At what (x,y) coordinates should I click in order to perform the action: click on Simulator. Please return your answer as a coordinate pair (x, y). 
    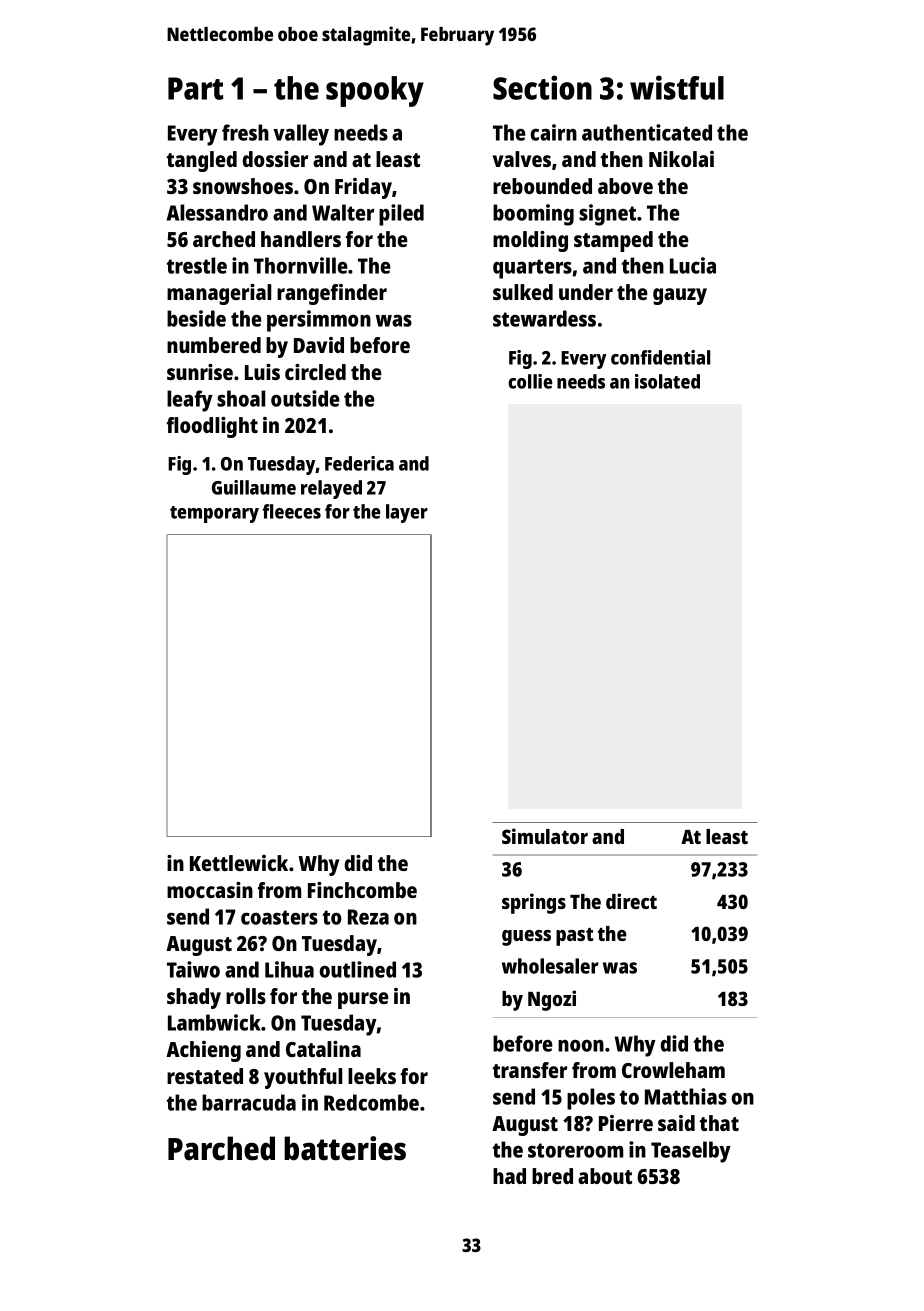
    Looking at the image, I should click on (545, 836).
